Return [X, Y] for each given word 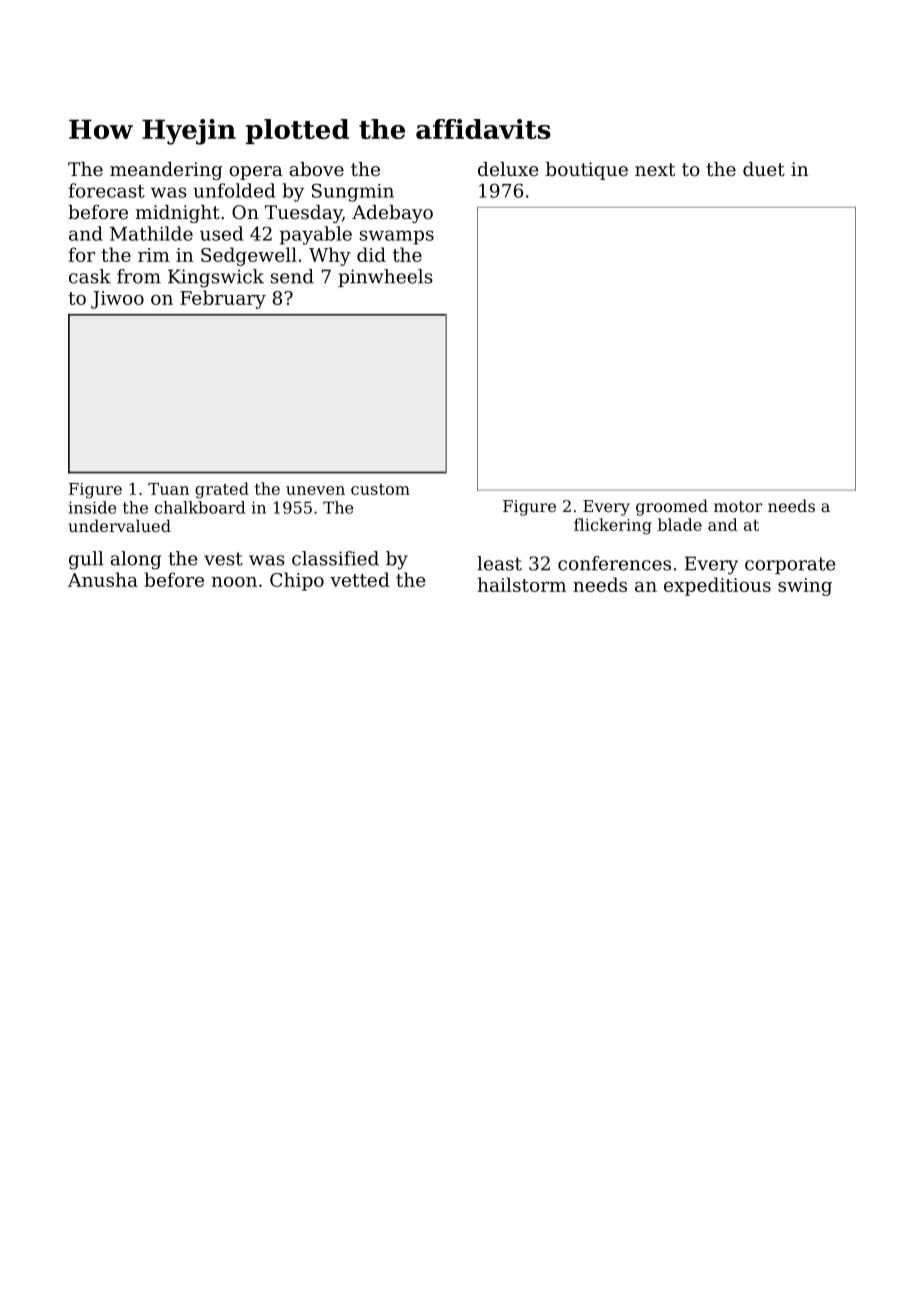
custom [380, 489]
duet [764, 169]
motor [738, 506]
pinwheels [385, 278]
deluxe [508, 169]
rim [154, 255]
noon [234, 582]
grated [222, 490]
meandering [166, 171]
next [655, 169]
